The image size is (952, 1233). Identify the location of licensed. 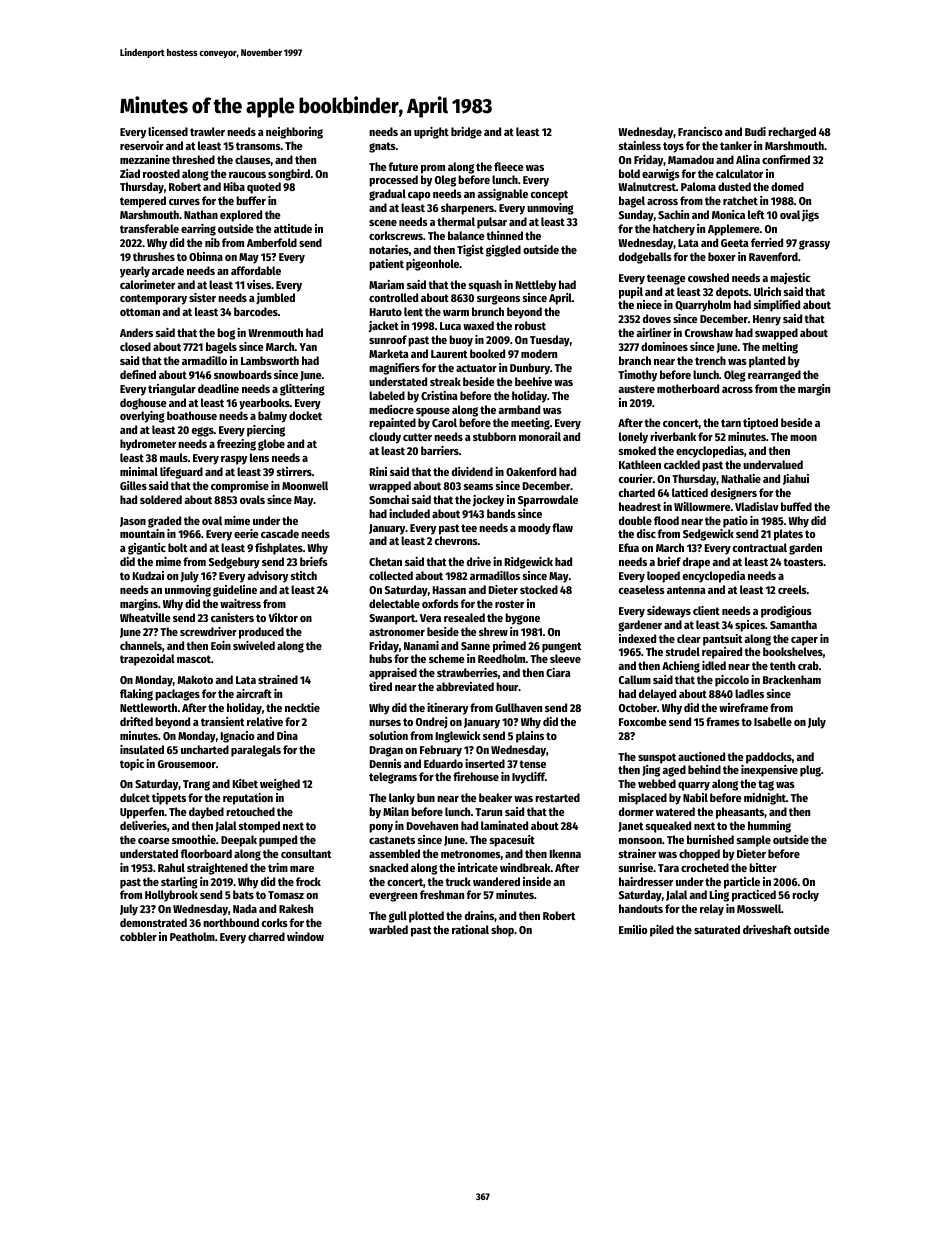
(168, 131).
